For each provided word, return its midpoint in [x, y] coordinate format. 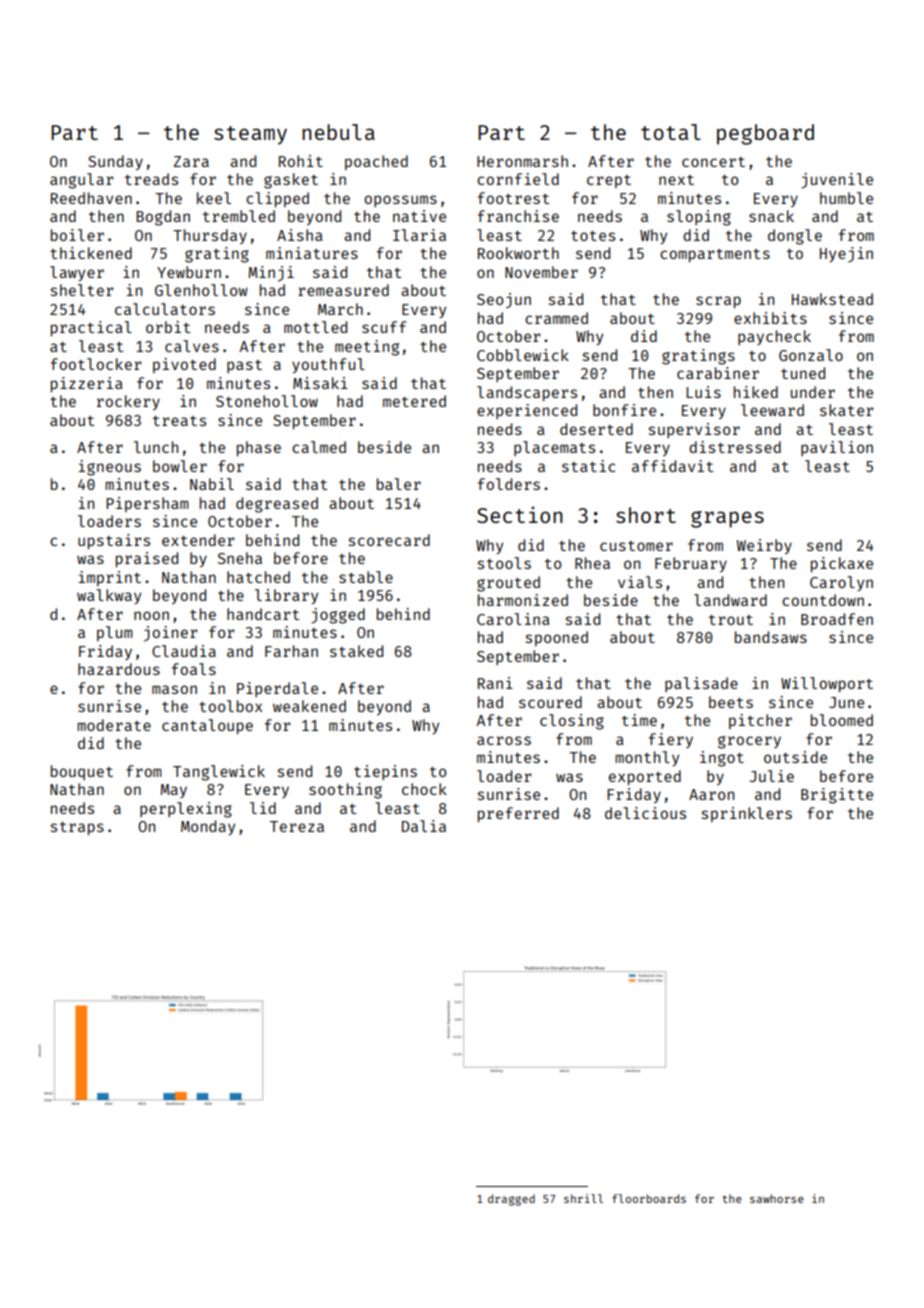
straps [77, 828]
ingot [722, 759]
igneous [110, 468]
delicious [645, 813]
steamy [250, 135]
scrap [718, 302]
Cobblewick [523, 355]
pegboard [765, 134]
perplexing [186, 810]
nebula [338, 132]
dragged [511, 1200]
